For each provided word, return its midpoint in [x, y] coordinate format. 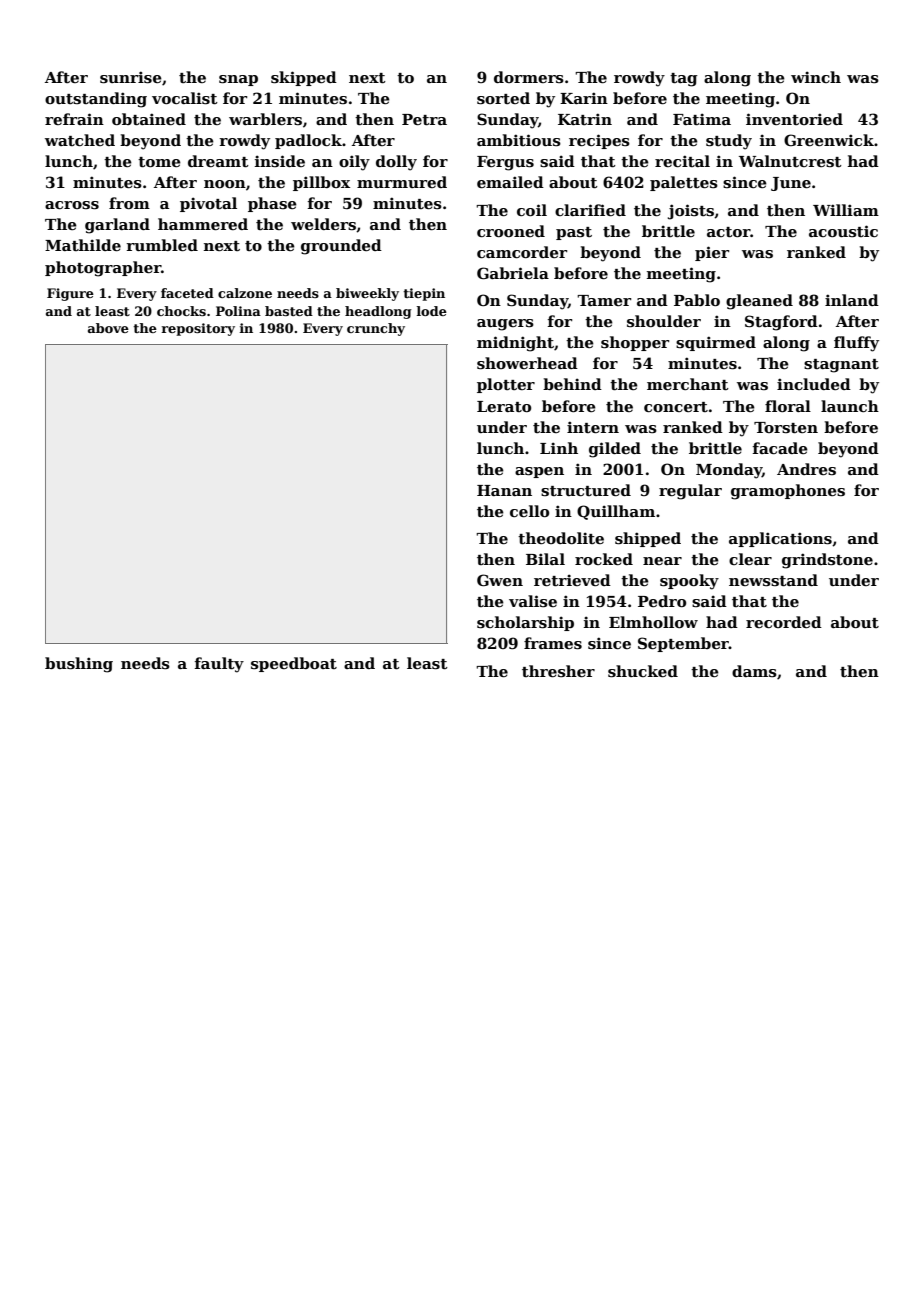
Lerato [504, 406]
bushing [79, 665]
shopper [635, 343]
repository [198, 329]
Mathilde [83, 245]
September [683, 644]
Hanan [504, 490]
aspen [539, 472]
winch [816, 77]
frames [553, 643]
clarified [590, 210]
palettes [684, 183]
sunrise [131, 77]
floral [788, 406]
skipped [304, 78]
